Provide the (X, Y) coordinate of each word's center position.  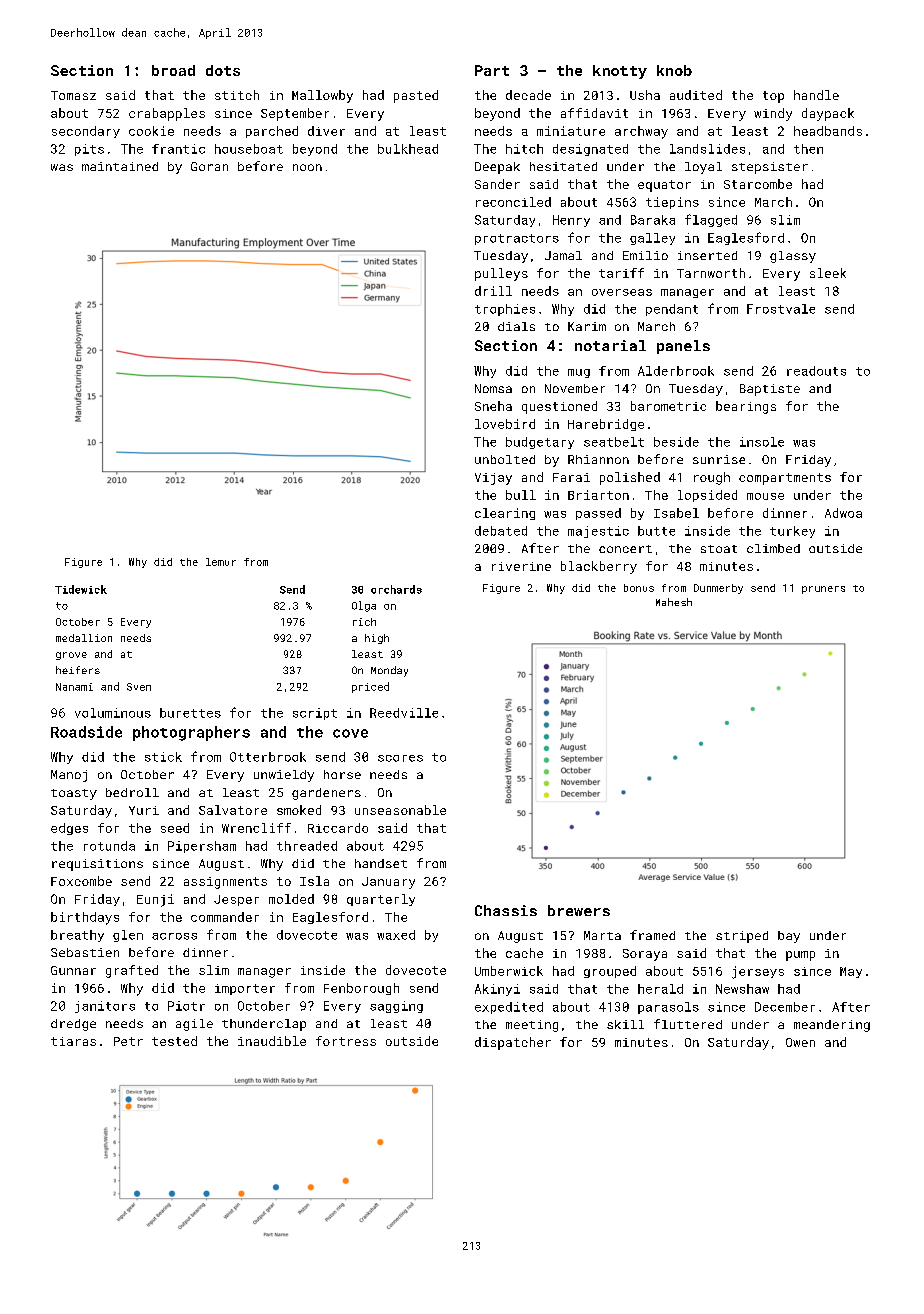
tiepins (672, 203)
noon (307, 167)
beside (676, 442)
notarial (610, 345)
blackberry (599, 567)
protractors (517, 239)
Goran (209, 166)
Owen (800, 1042)
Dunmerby (718, 589)
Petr (128, 1041)
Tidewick (81, 589)
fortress (346, 1041)
